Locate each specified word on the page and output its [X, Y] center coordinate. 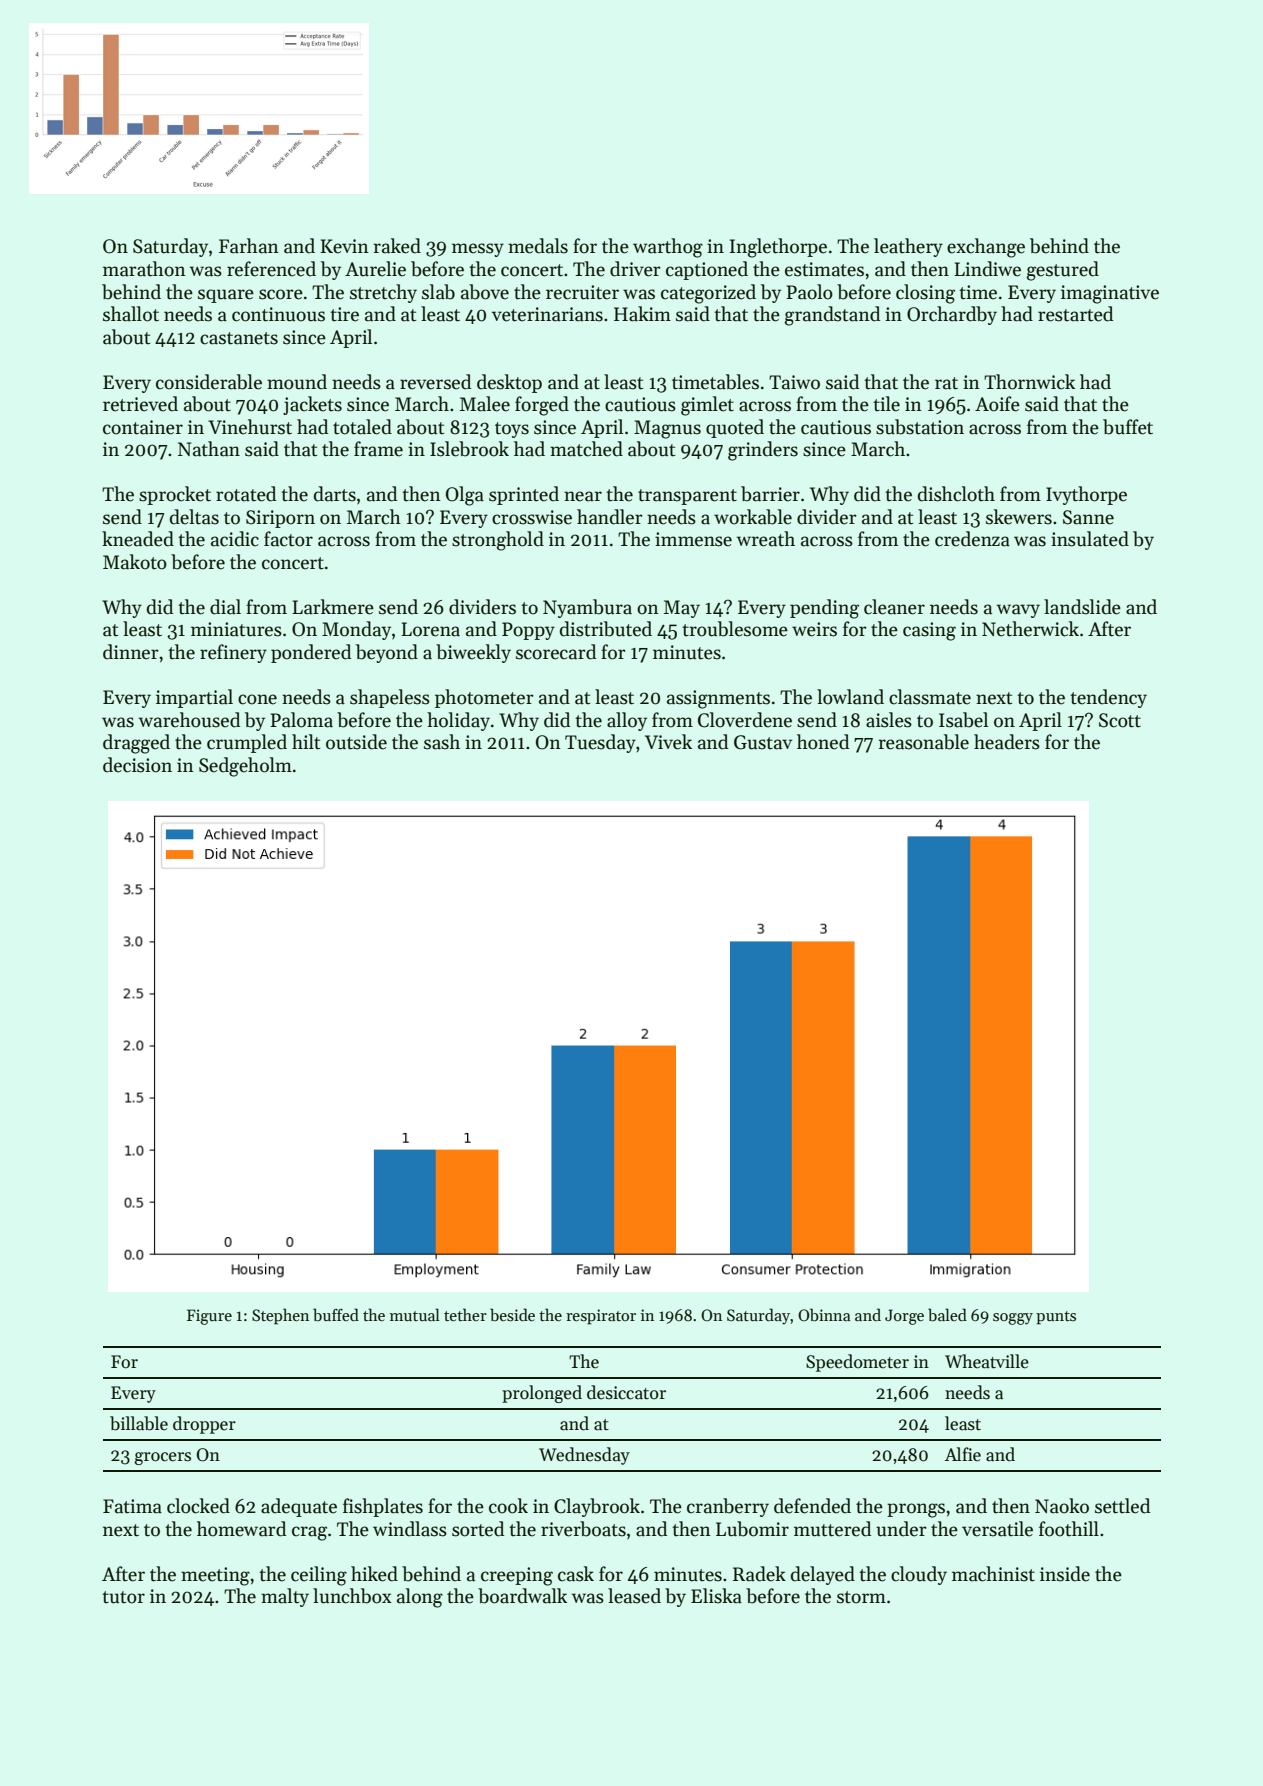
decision [137, 765]
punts [1056, 1318]
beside [512, 1315]
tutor [123, 1597]
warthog [668, 248]
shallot [131, 314]
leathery [908, 247]
